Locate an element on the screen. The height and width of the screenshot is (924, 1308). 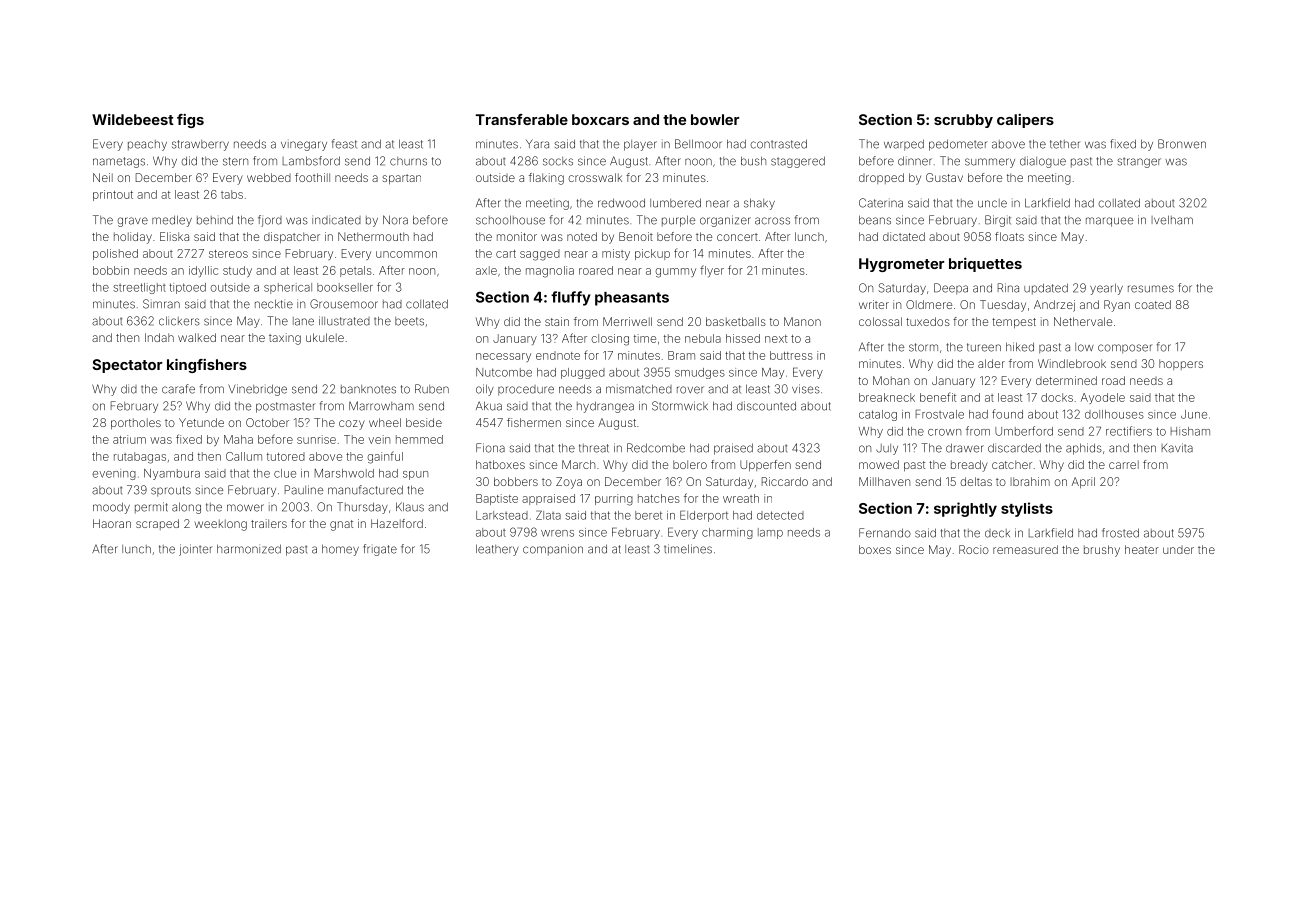
uncle is located at coordinates (992, 203).
